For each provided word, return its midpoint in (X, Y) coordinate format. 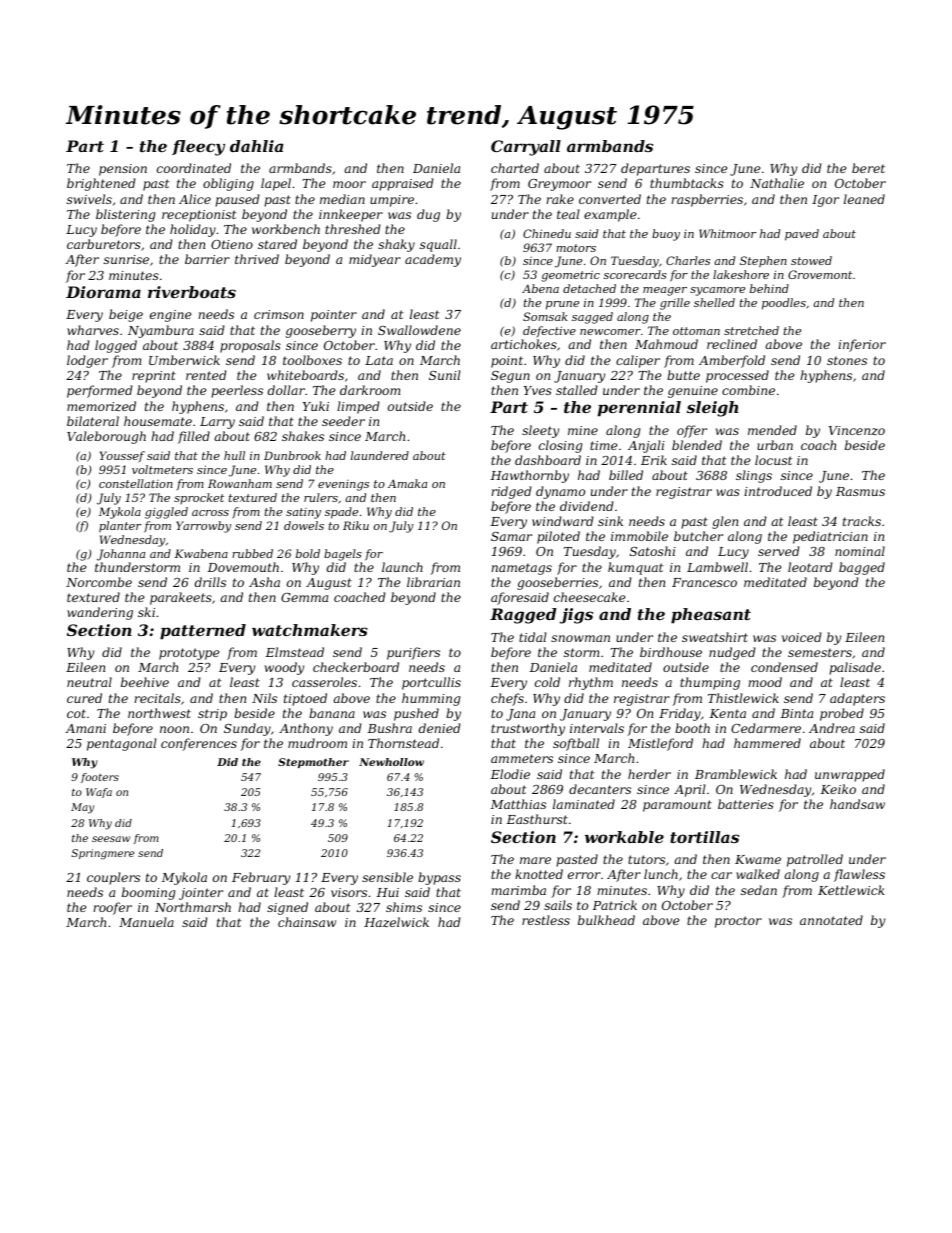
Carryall (526, 148)
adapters (857, 699)
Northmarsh (193, 907)
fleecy (198, 148)
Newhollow (391, 762)
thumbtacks (687, 183)
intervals (597, 728)
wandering (100, 613)
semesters (820, 652)
